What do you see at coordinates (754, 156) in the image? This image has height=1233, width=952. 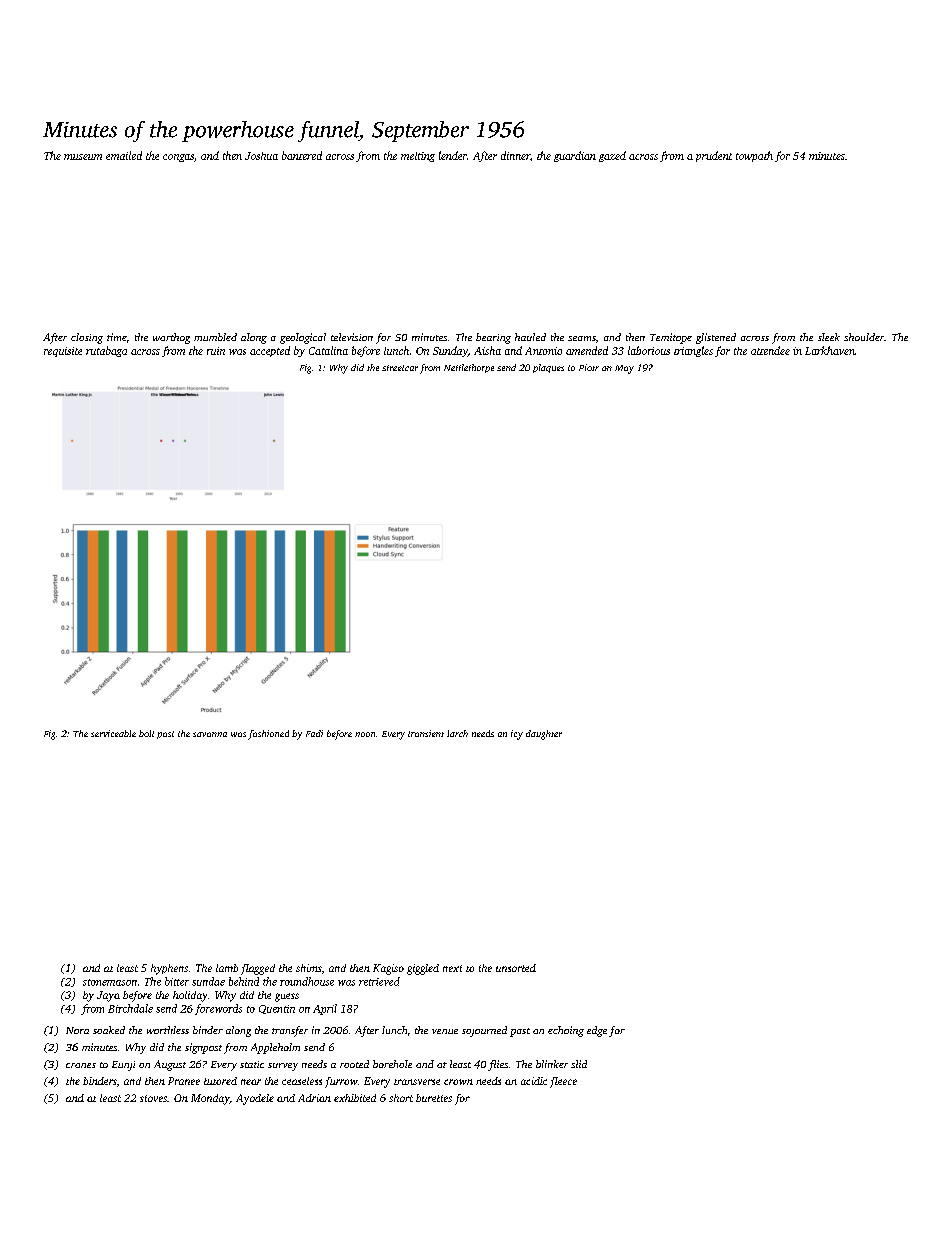 I see `towpath` at bounding box center [754, 156].
